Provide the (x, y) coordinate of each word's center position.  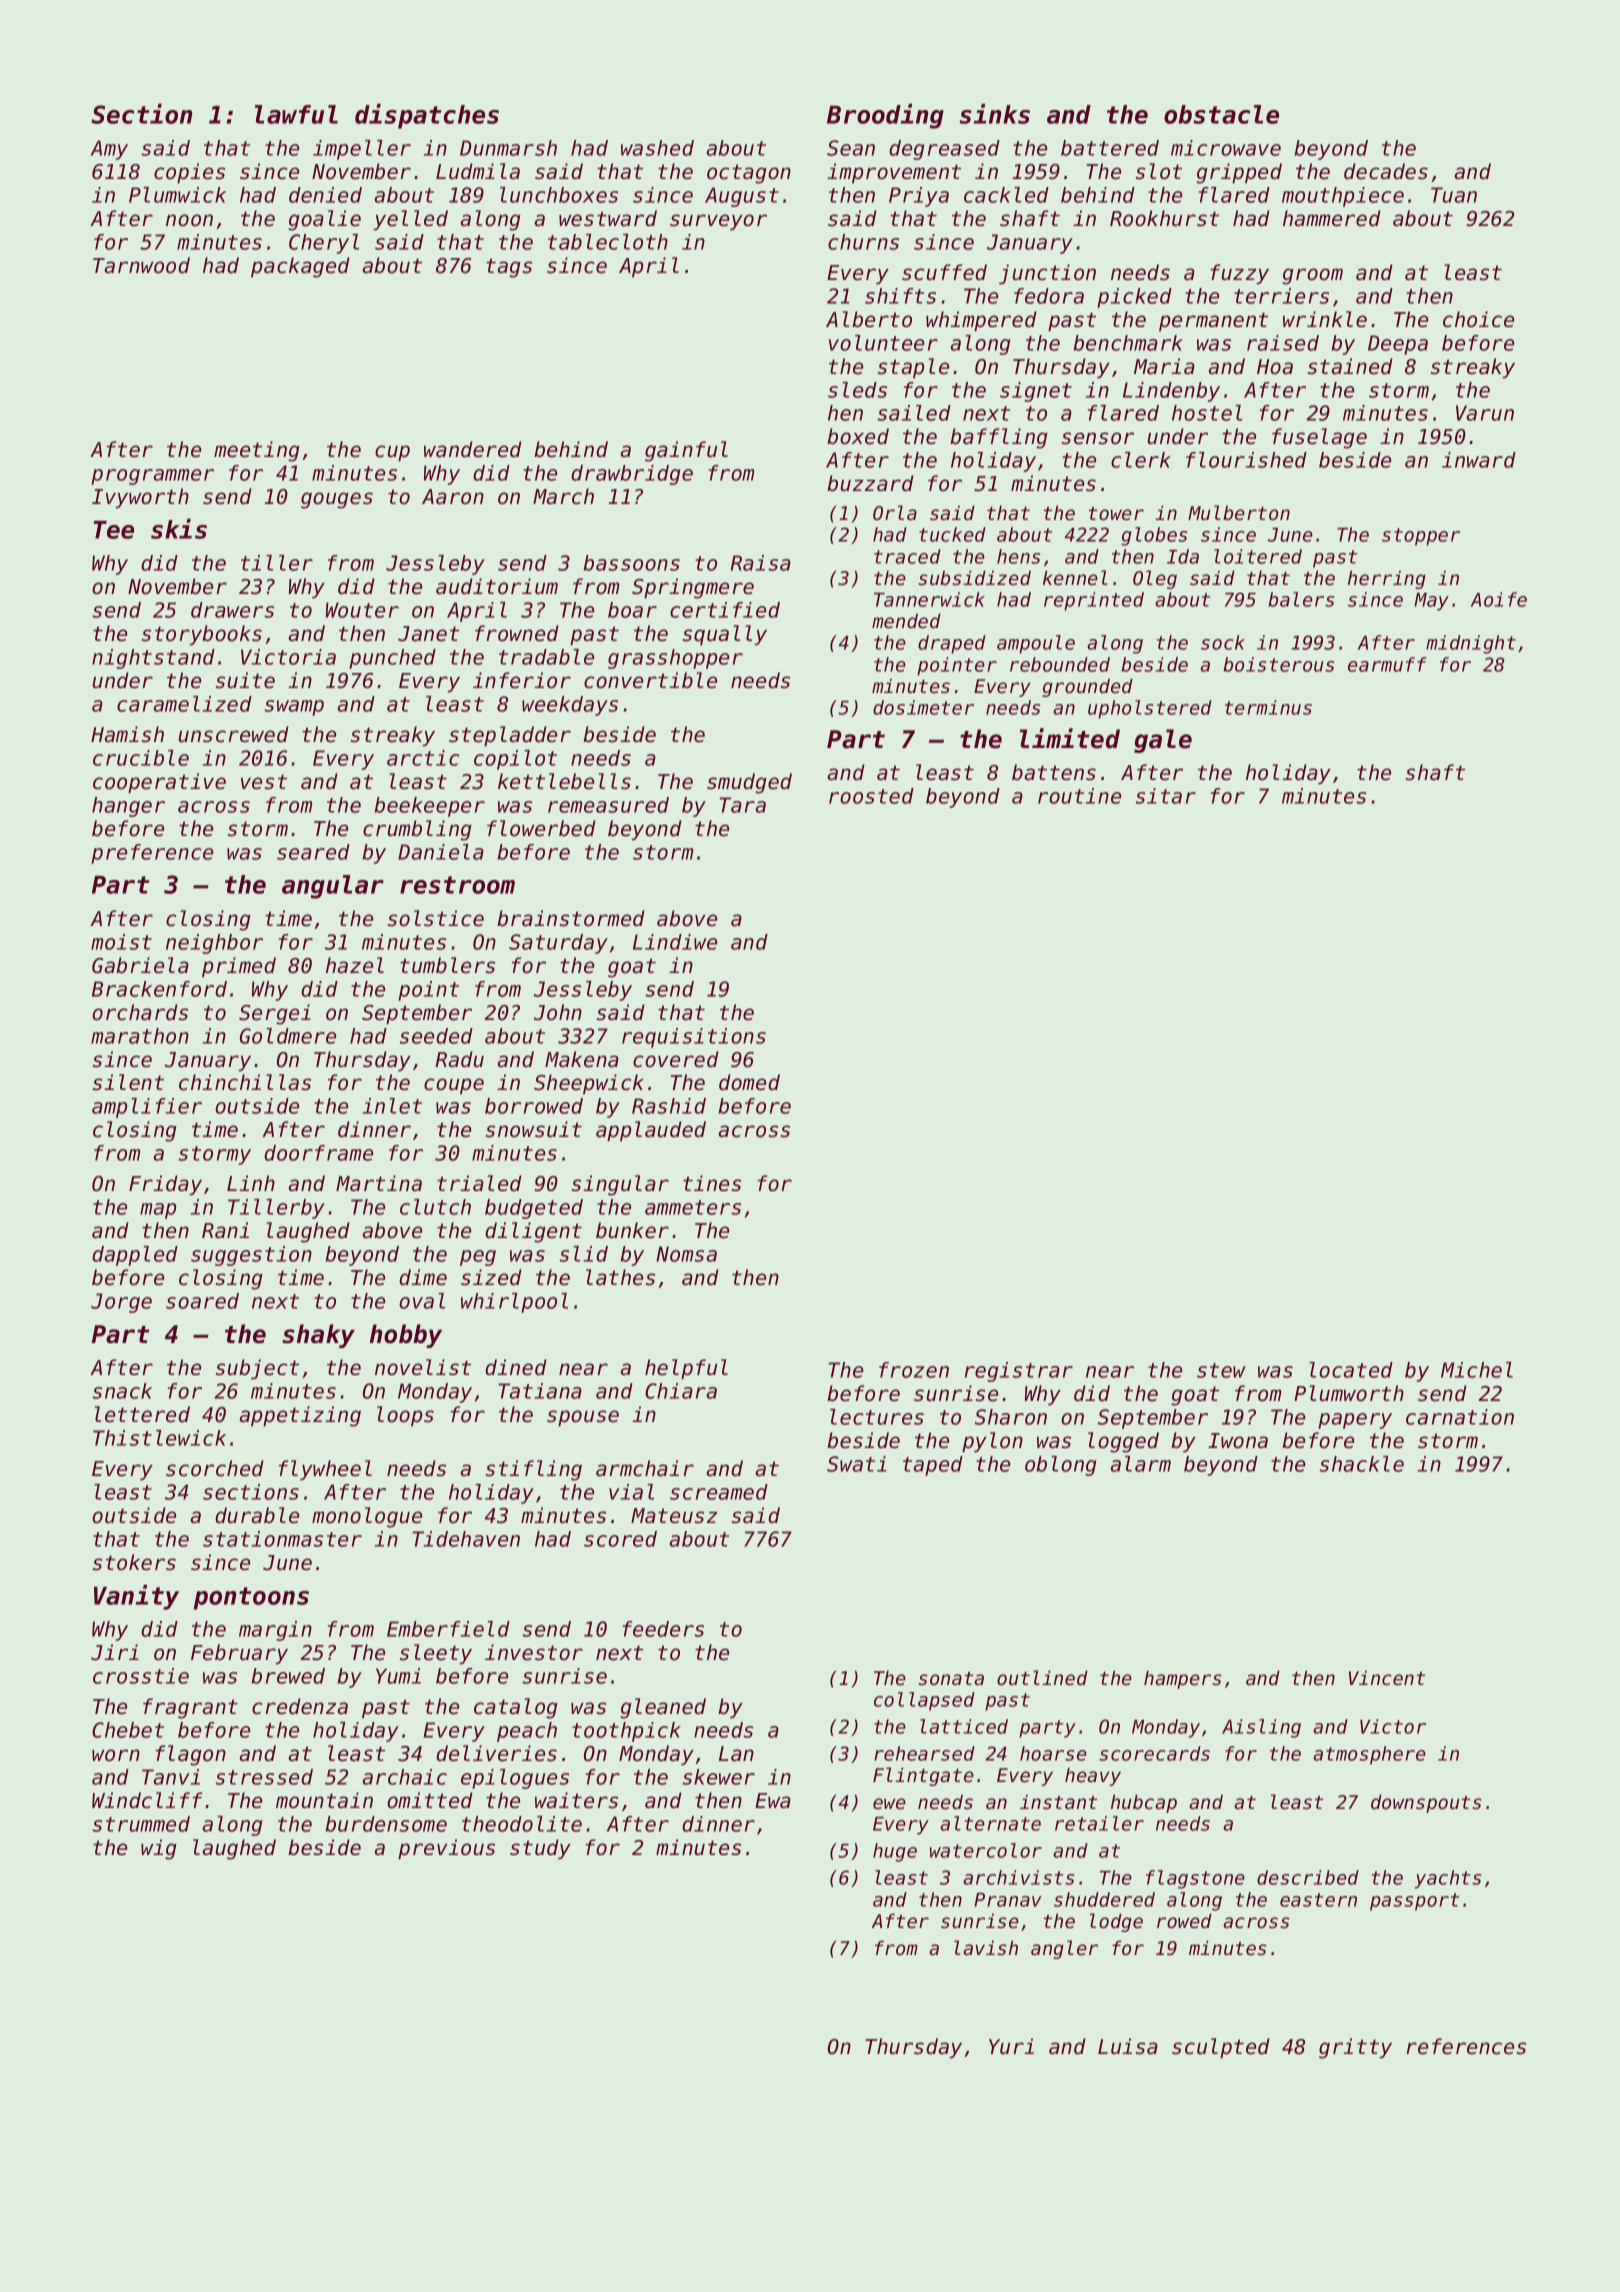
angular (333, 887)
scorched (215, 1468)
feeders (663, 1629)
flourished (1246, 460)
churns (863, 242)
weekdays (570, 706)
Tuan (1454, 195)
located (1351, 1370)
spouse (583, 1418)
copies (189, 173)
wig (159, 1849)
